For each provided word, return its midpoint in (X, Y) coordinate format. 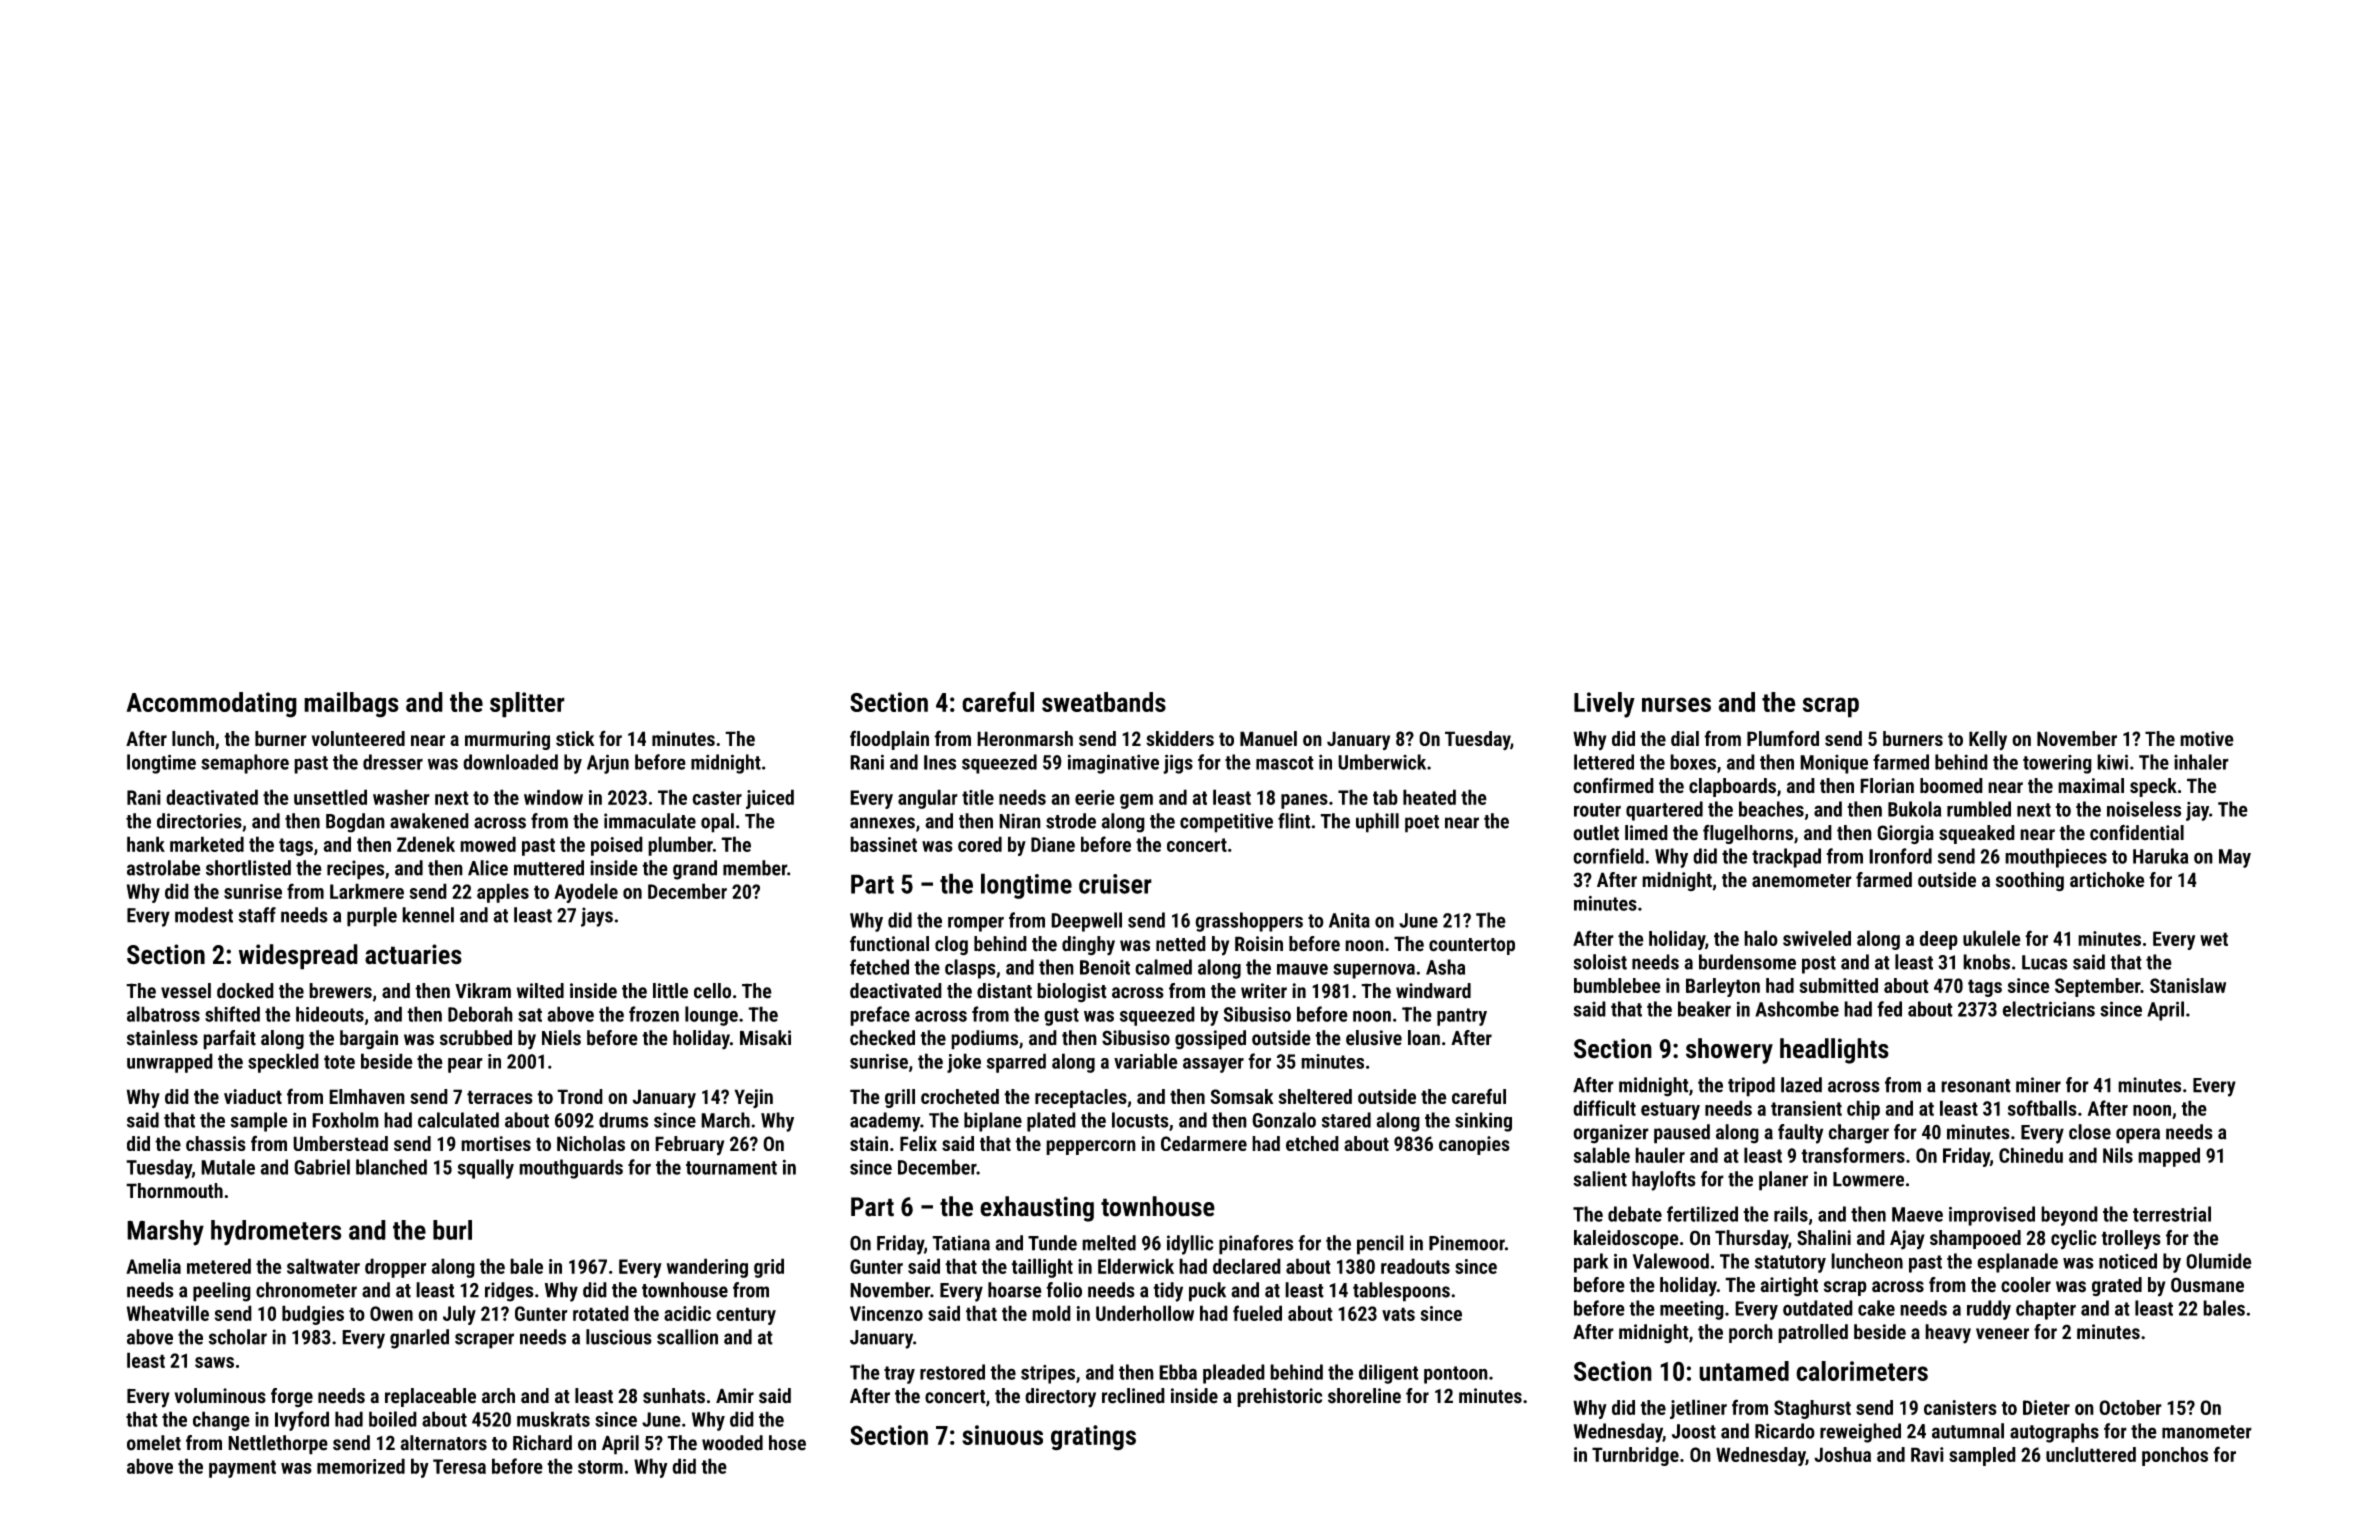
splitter (527, 705)
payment (242, 1469)
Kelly (1988, 740)
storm (600, 1467)
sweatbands (1104, 702)
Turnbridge (1635, 1456)
